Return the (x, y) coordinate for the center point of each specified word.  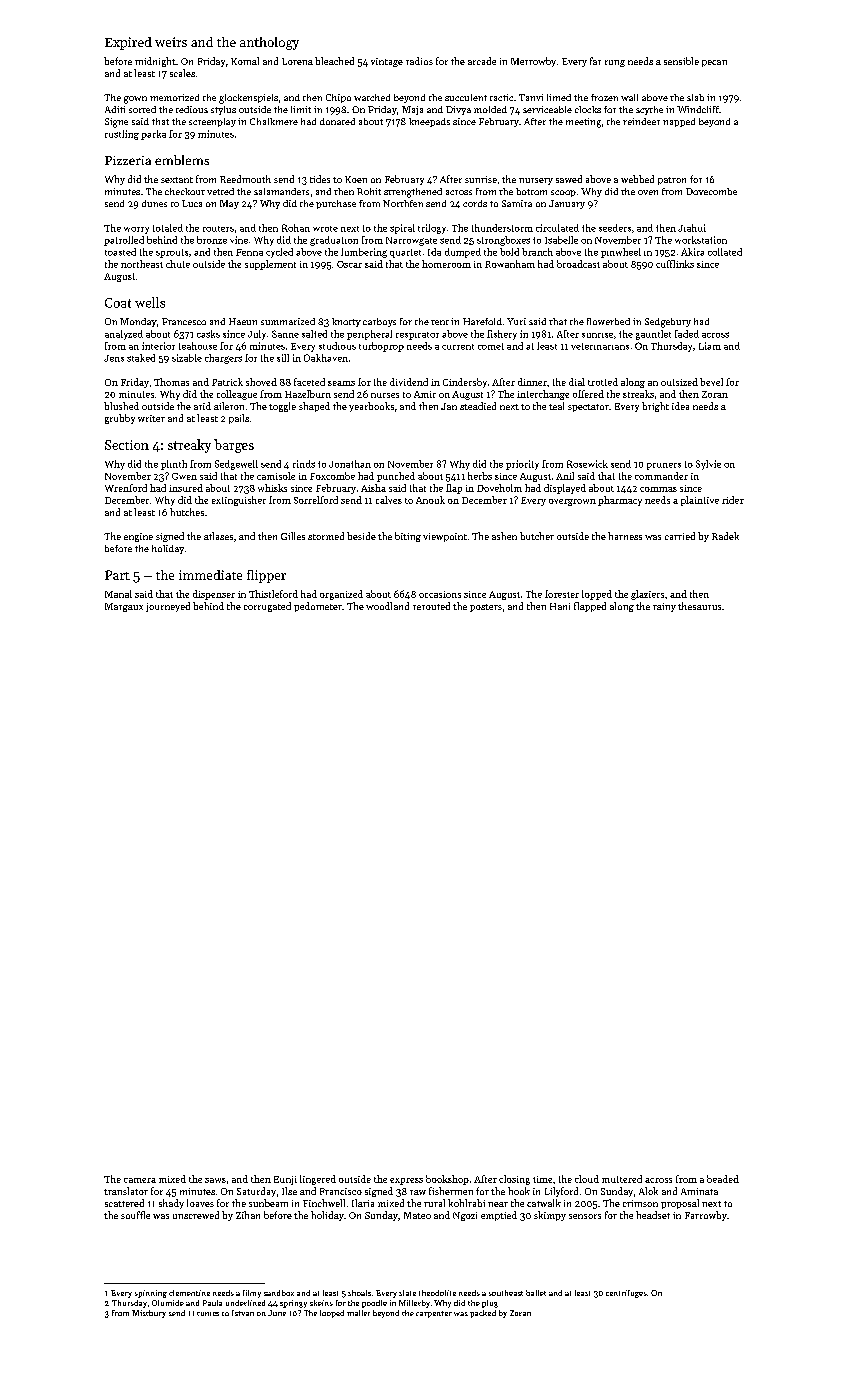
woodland (387, 606)
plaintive (700, 501)
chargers (223, 359)
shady (171, 1204)
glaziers (647, 595)
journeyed (168, 607)
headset (653, 1215)
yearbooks (371, 407)
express (406, 1181)
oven (648, 192)
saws (215, 1180)
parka (153, 135)
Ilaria (363, 1203)
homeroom (446, 264)
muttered (622, 1179)
